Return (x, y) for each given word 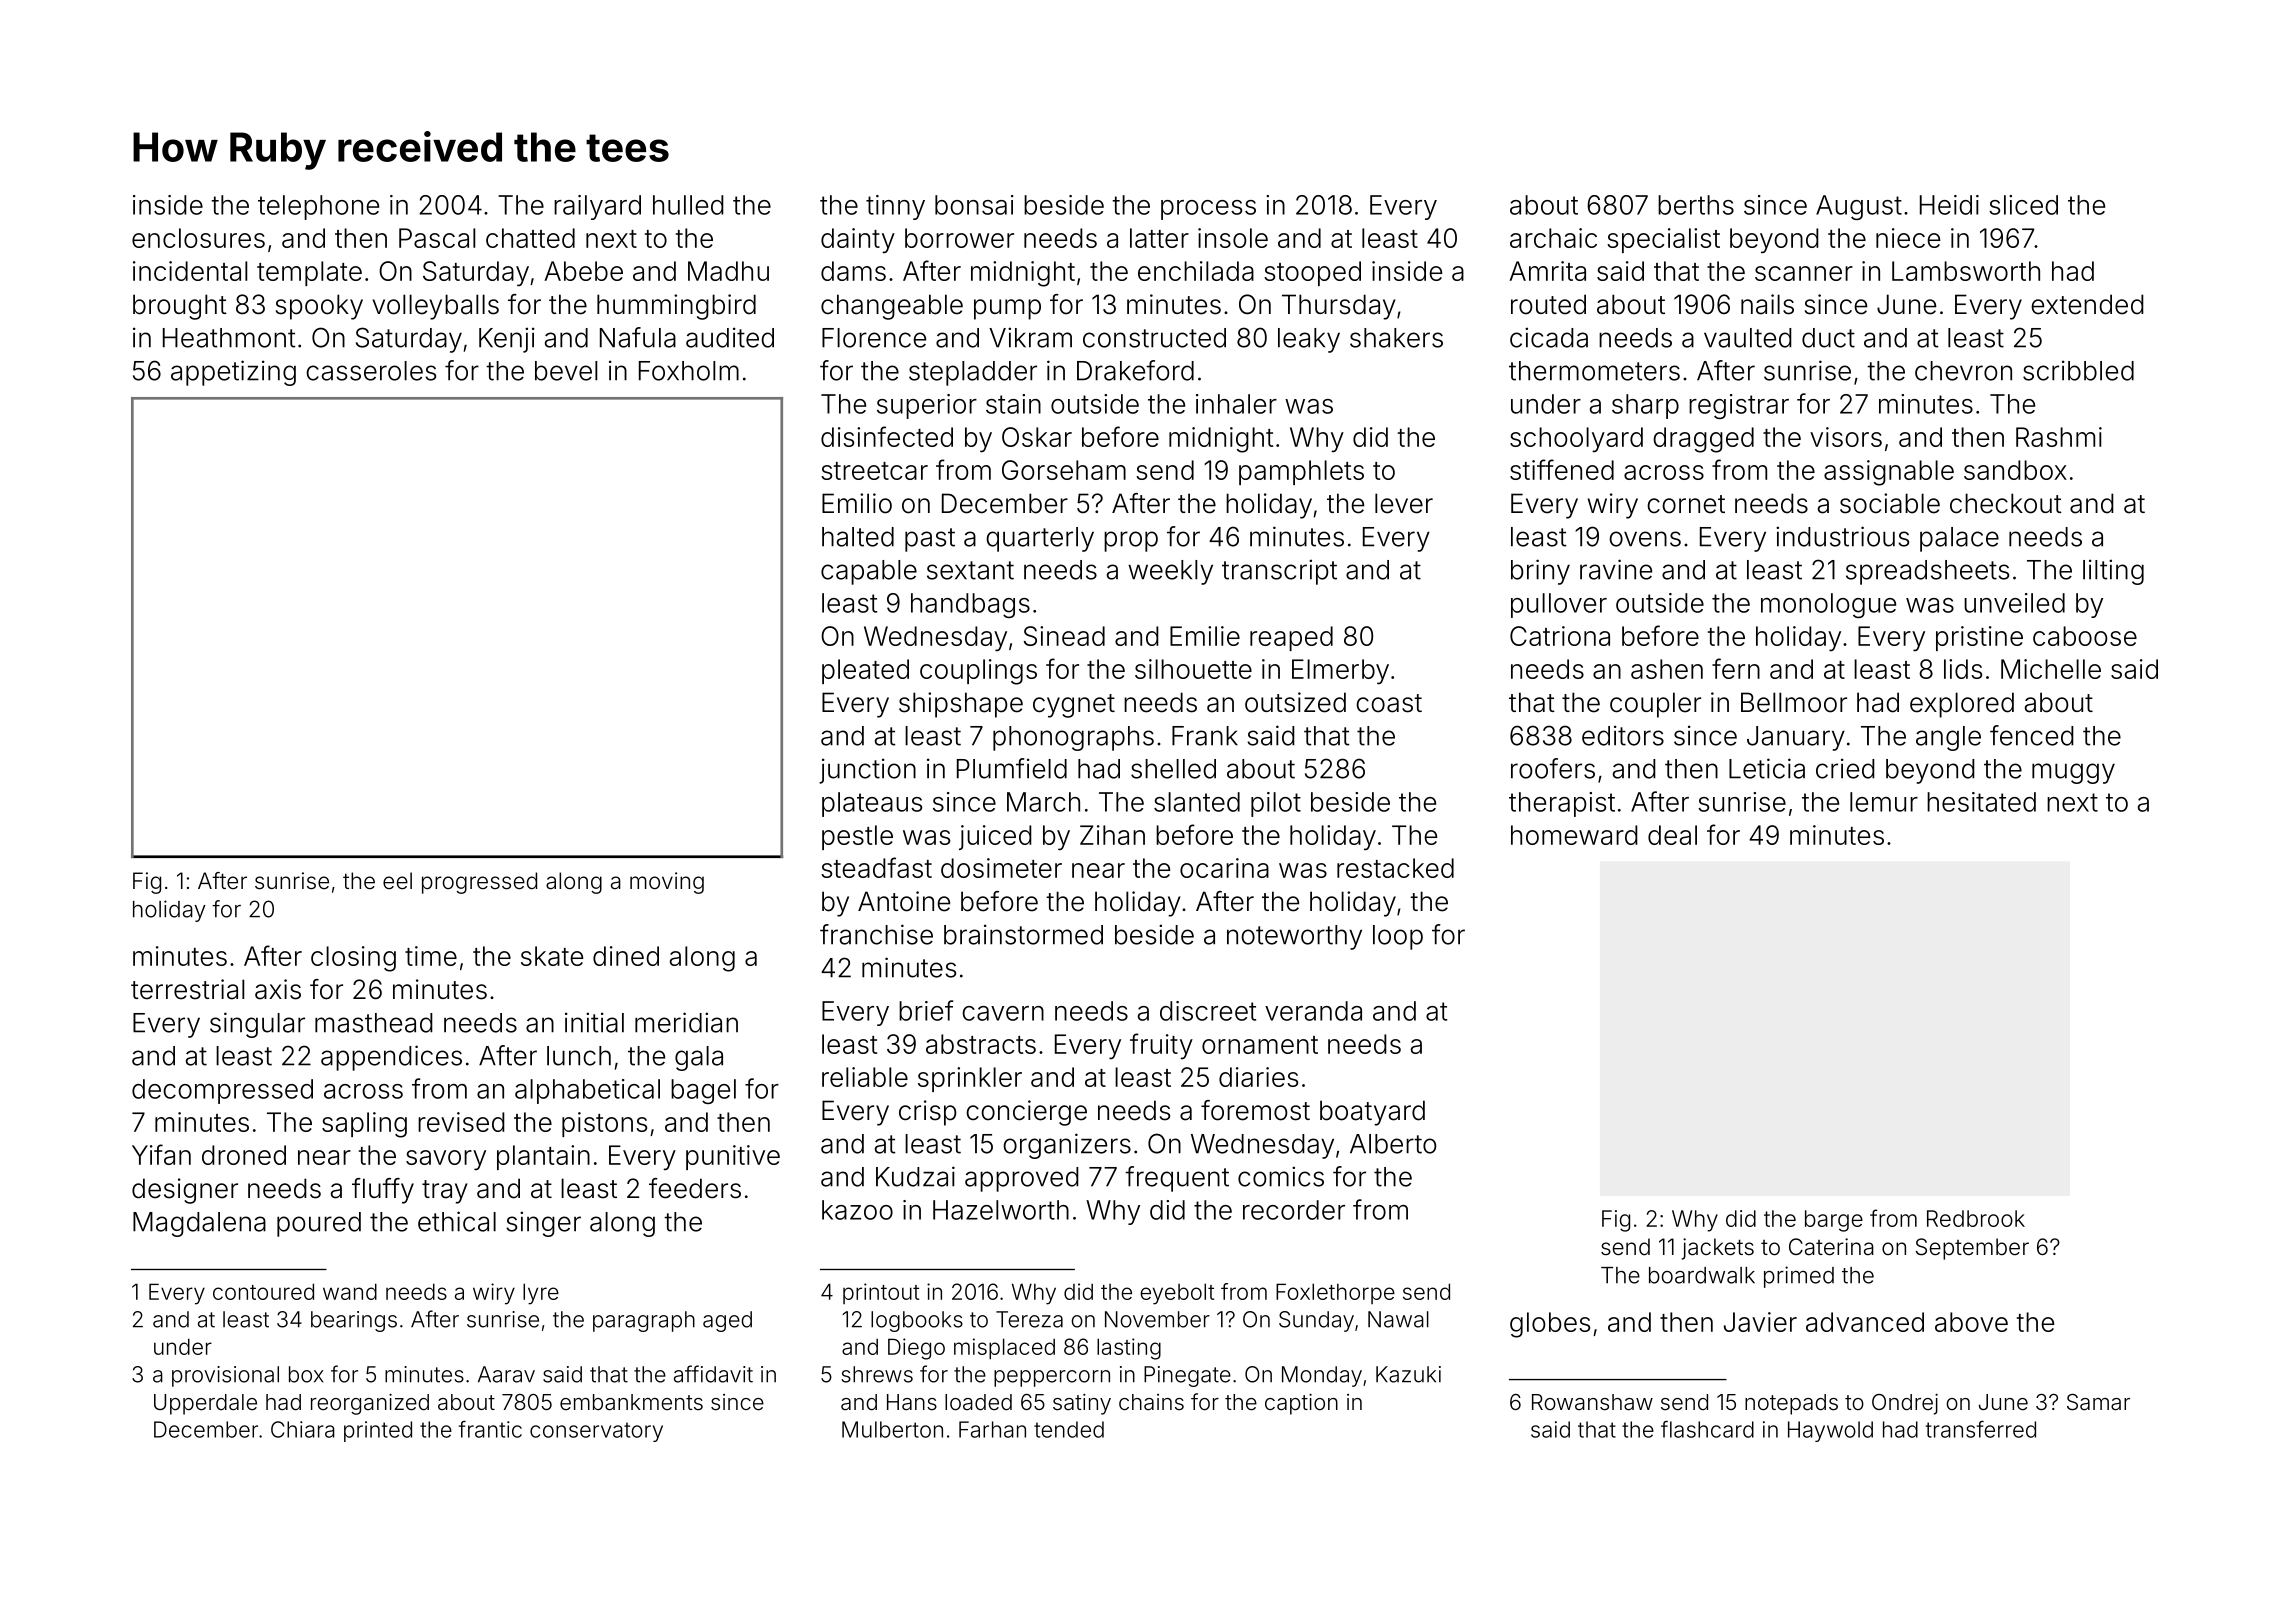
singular (257, 1025)
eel (397, 881)
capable (869, 572)
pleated (865, 671)
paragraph (644, 1321)
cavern (1003, 1013)
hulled (688, 205)
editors (1623, 735)
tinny (895, 207)
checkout (2006, 503)
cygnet (1074, 706)
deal (1672, 835)
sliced (2023, 205)
